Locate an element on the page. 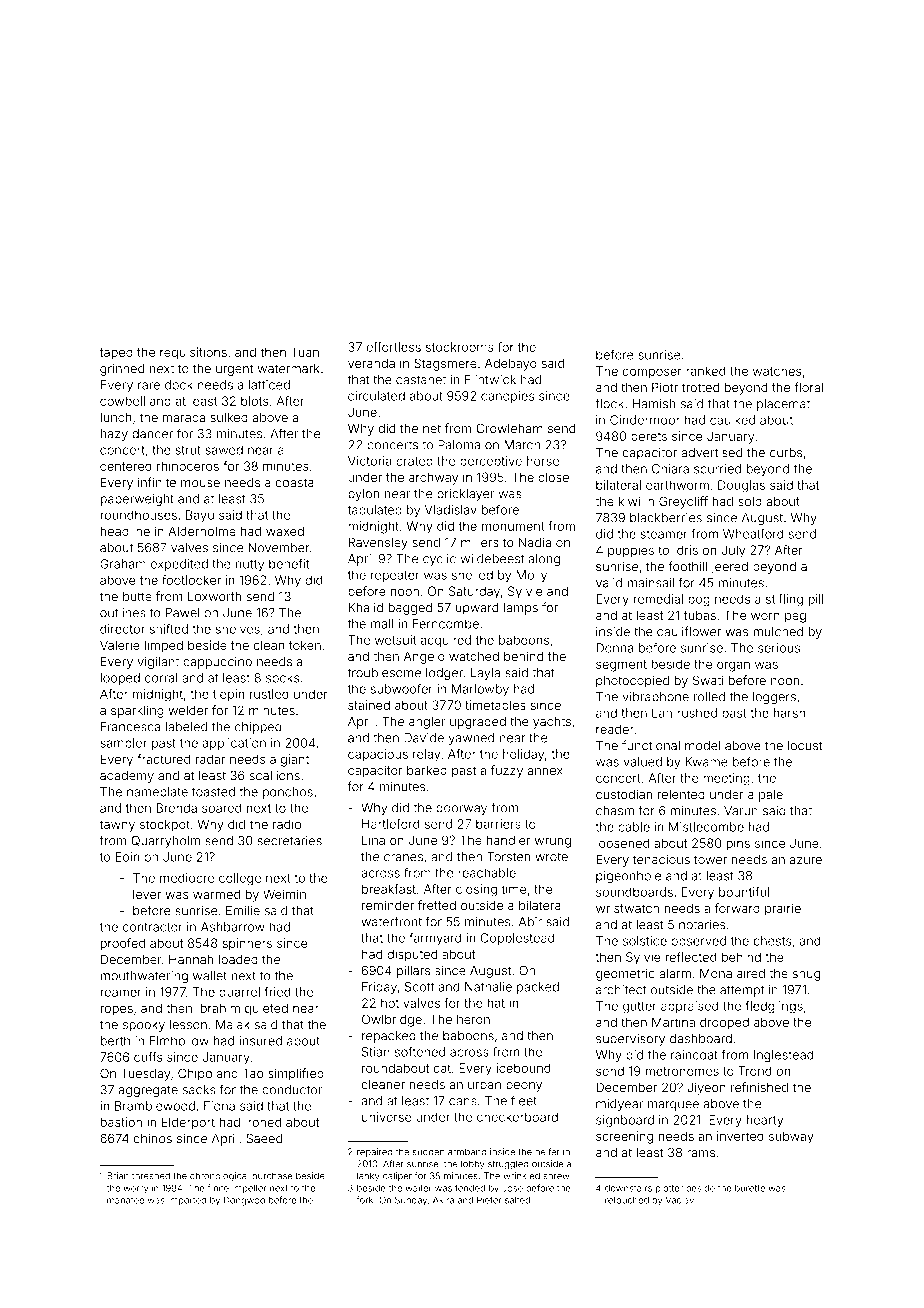 The height and width of the document is (1308, 924). Owlbridge is located at coordinates (392, 1020).
